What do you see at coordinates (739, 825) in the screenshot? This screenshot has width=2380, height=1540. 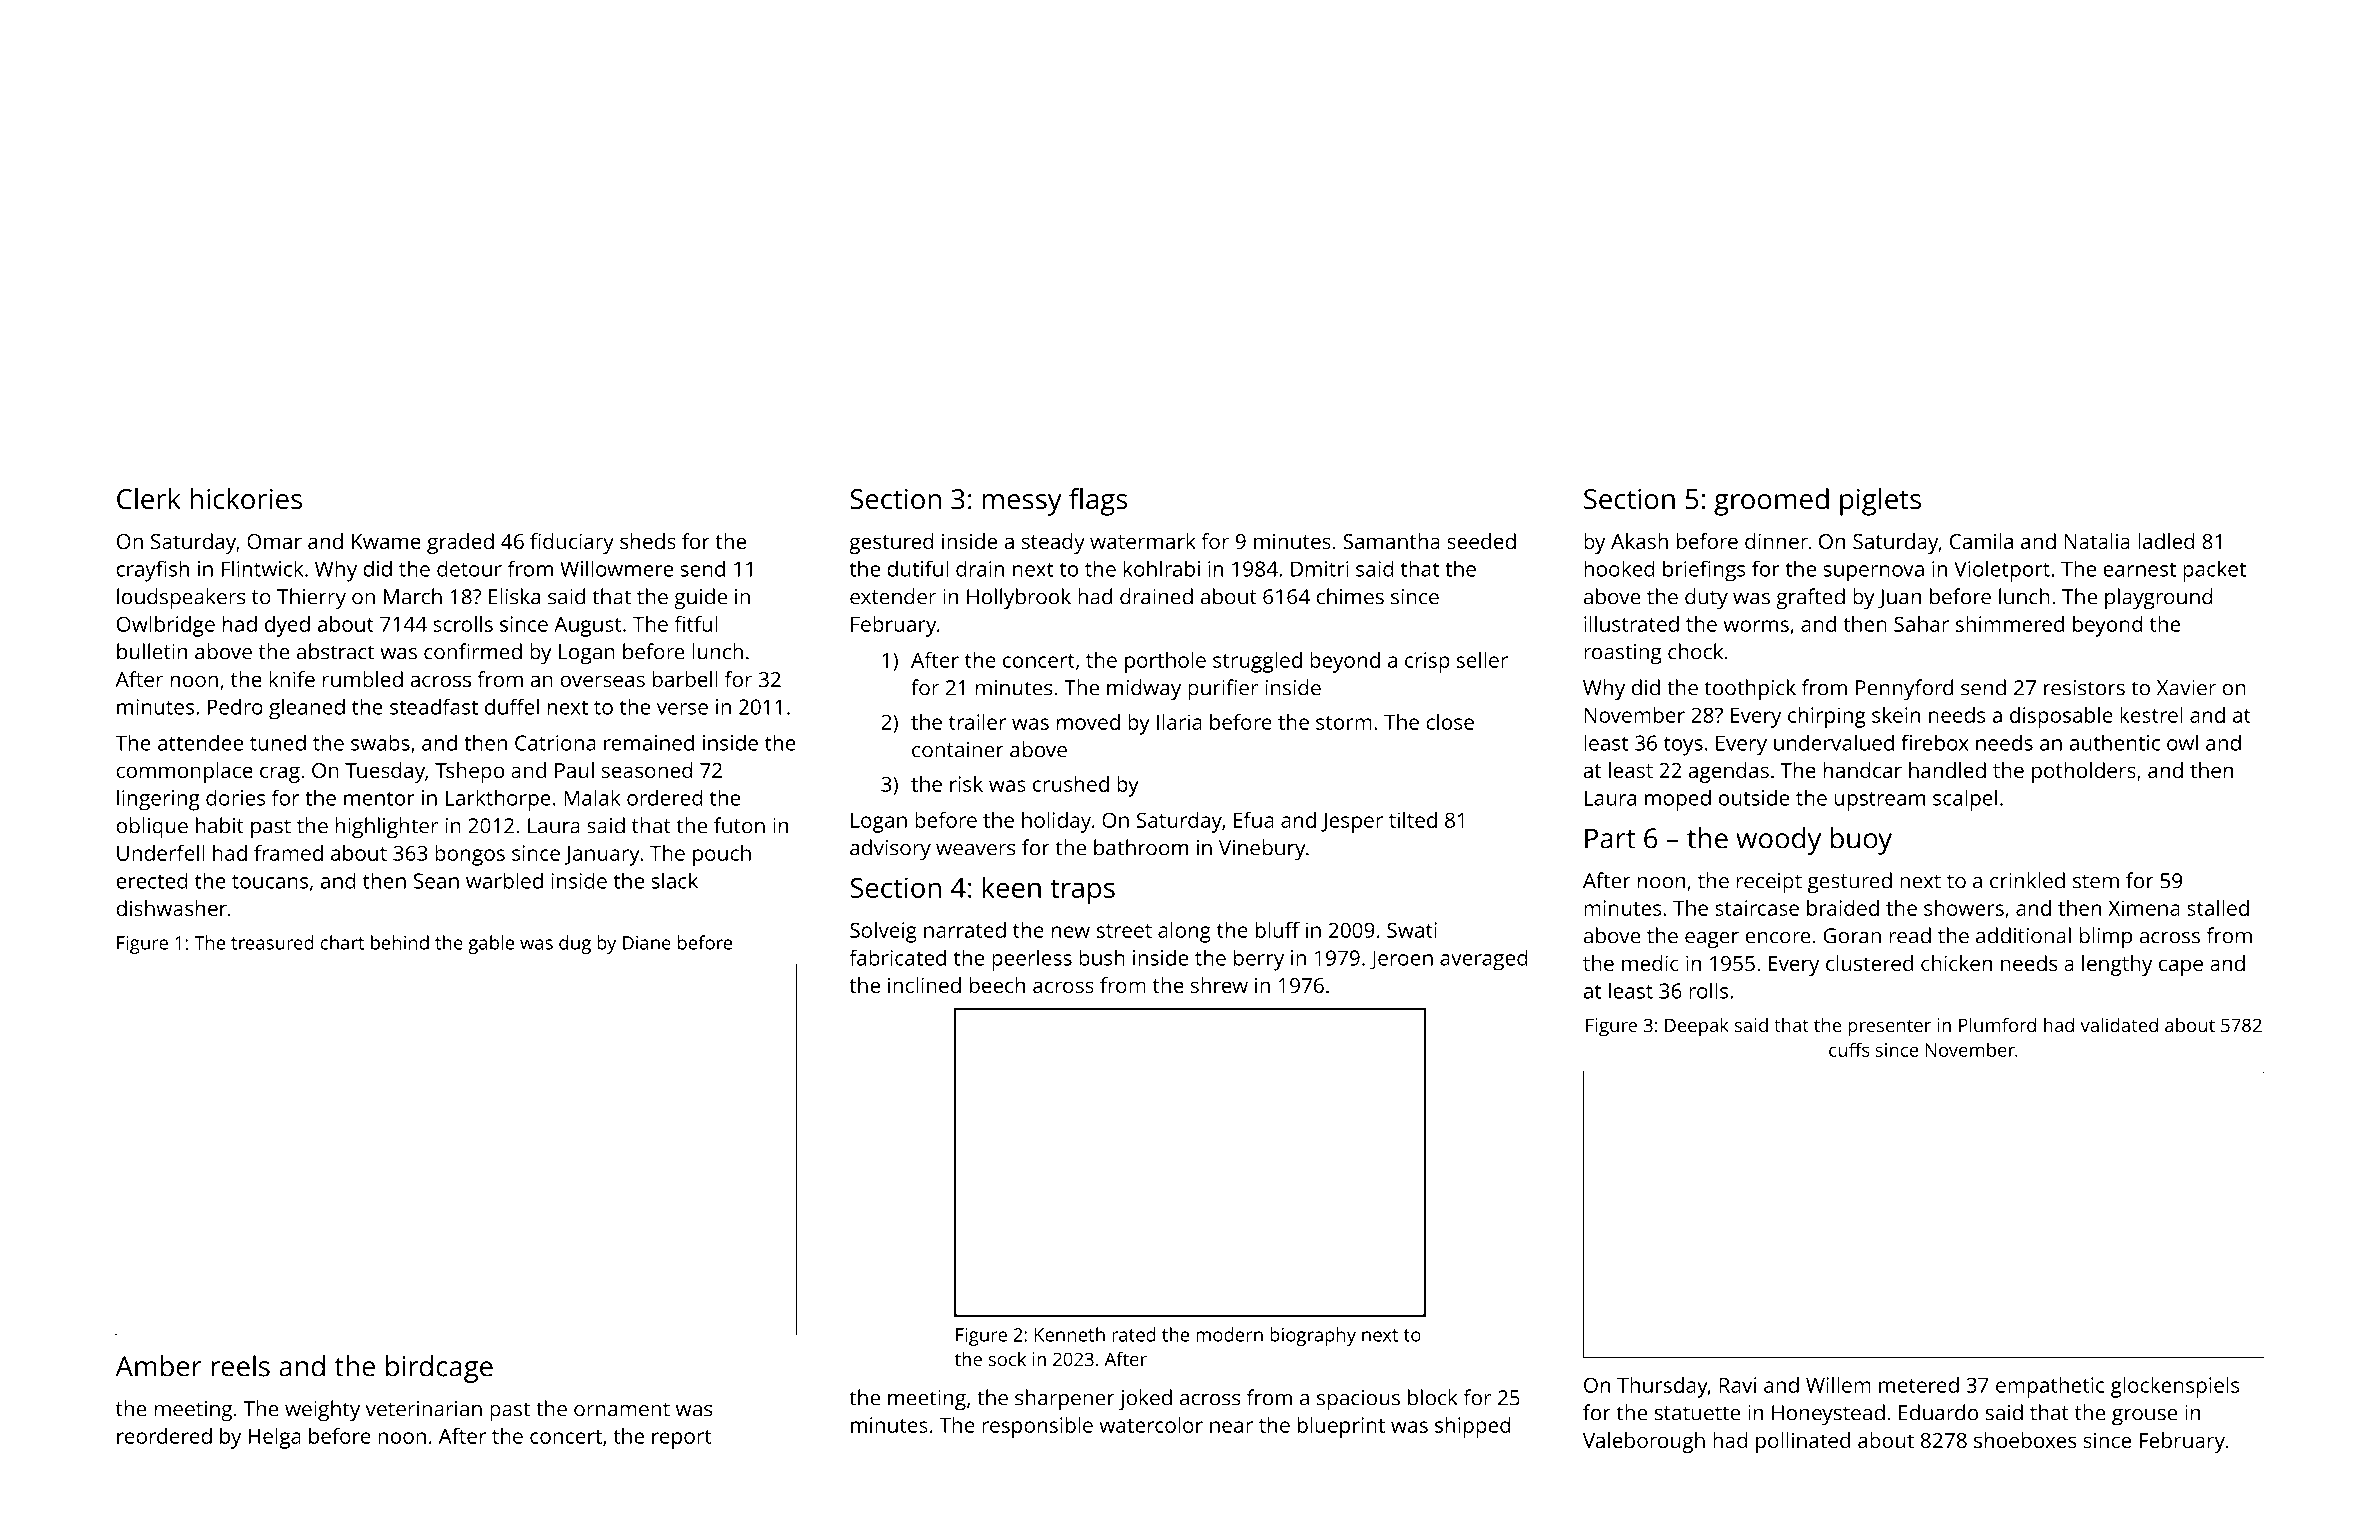 I see `futon` at bounding box center [739, 825].
